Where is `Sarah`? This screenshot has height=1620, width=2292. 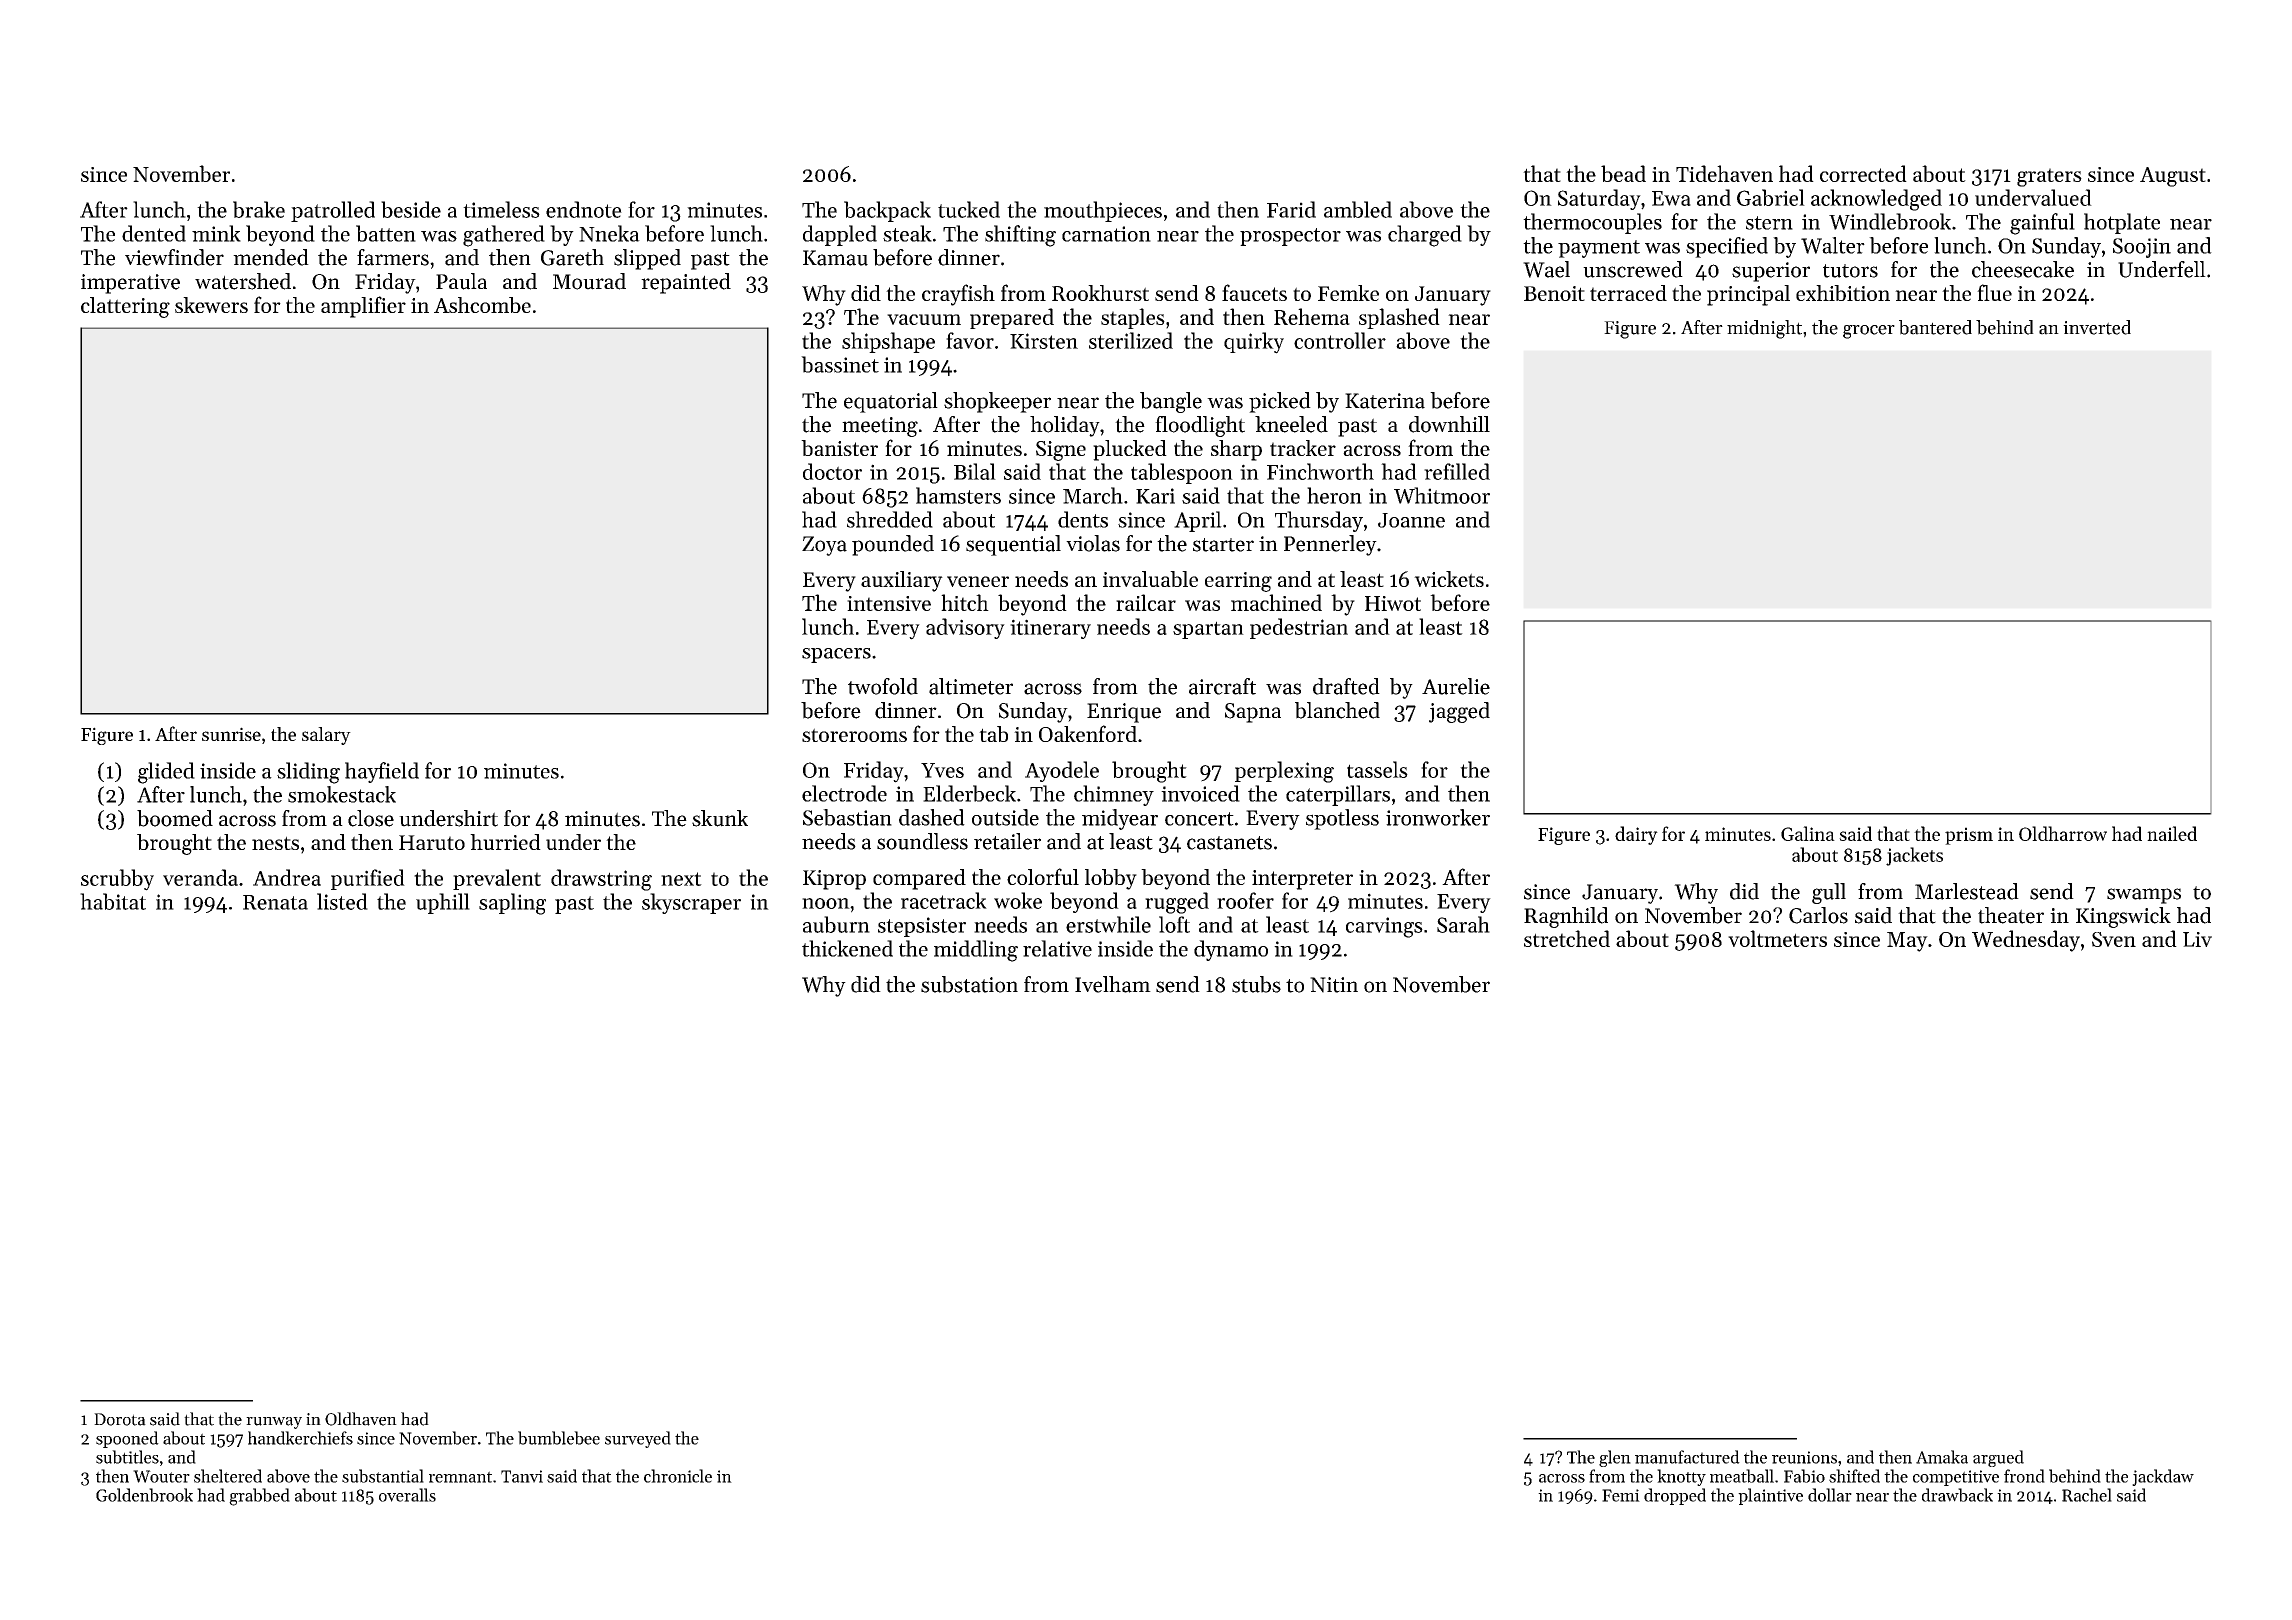
Sarah is located at coordinates (1463, 924).
